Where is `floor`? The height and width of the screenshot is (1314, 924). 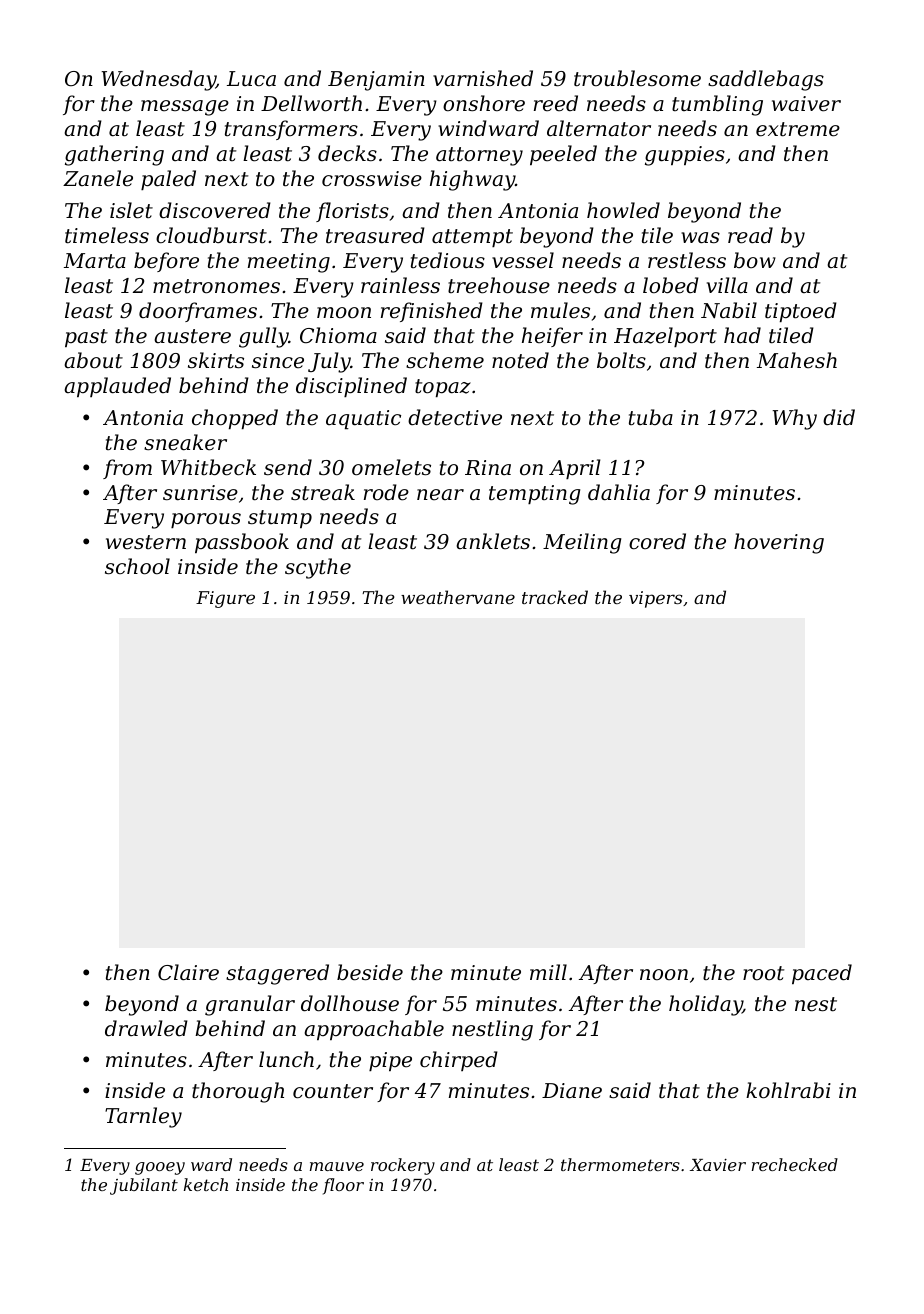 floor is located at coordinates (343, 1186).
